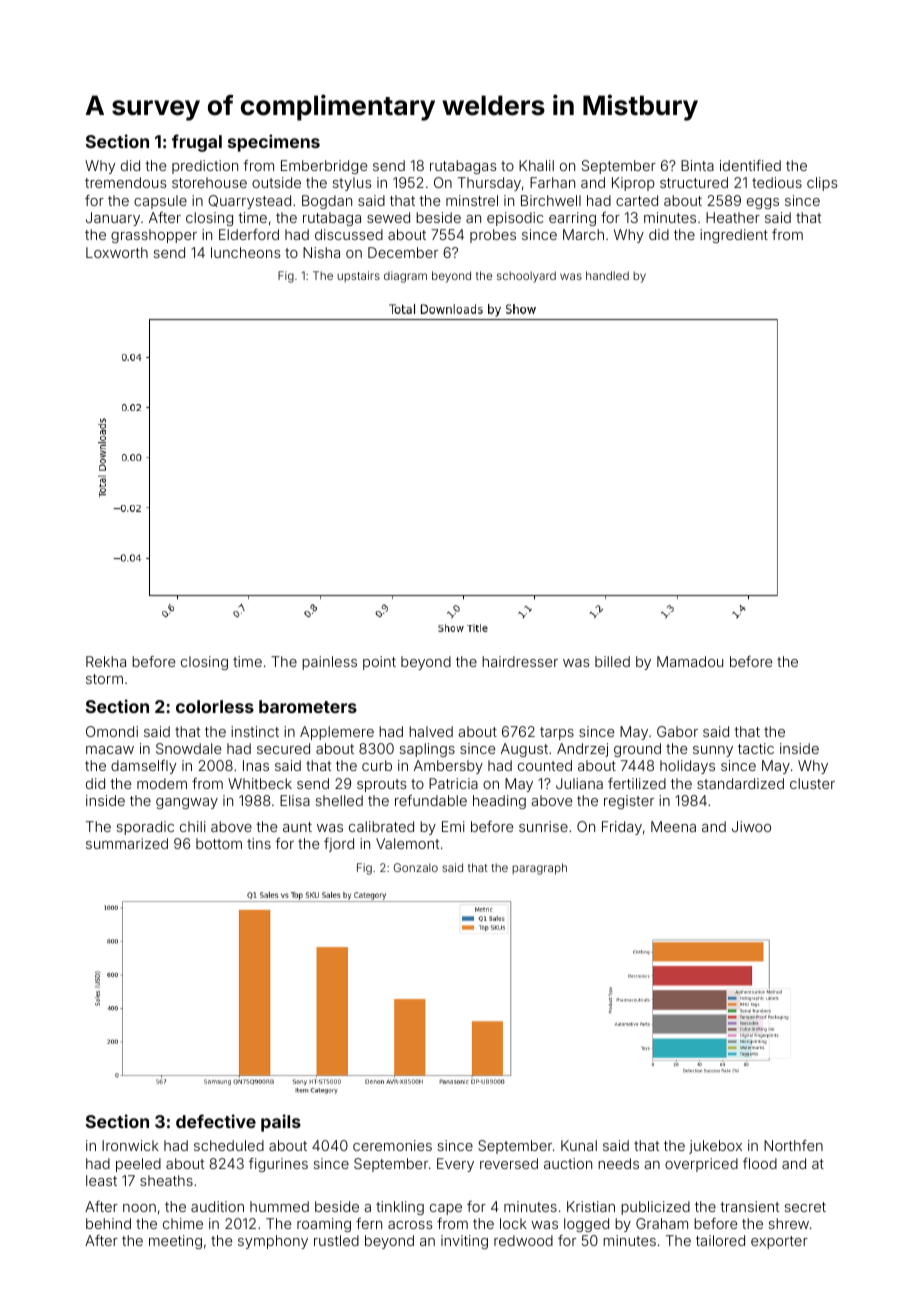  What do you see at coordinates (690, 661) in the image?
I see `Mamadou` at bounding box center [690, 661].
